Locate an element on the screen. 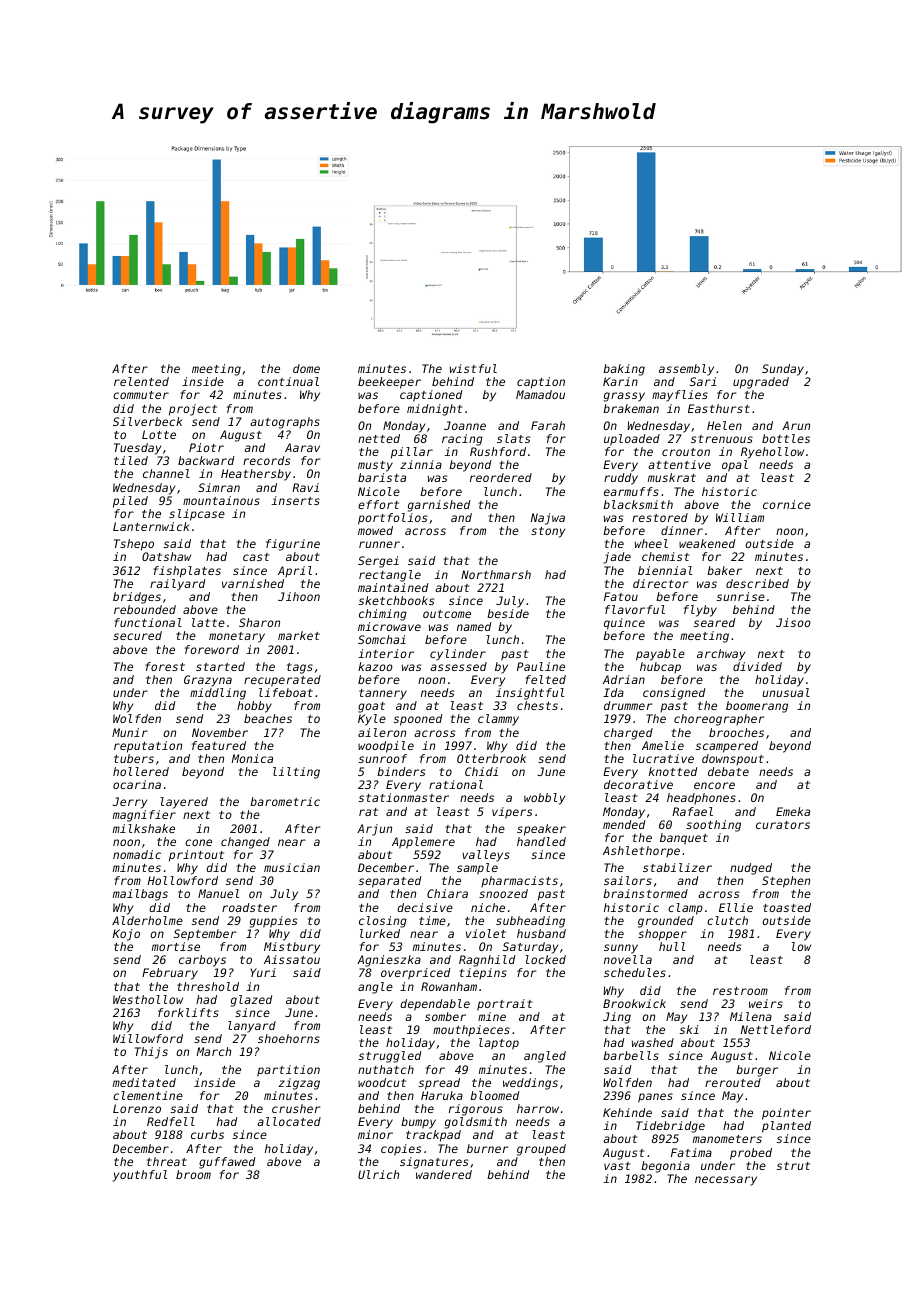  Lorenzo is located at coordinates (137, 1108).
